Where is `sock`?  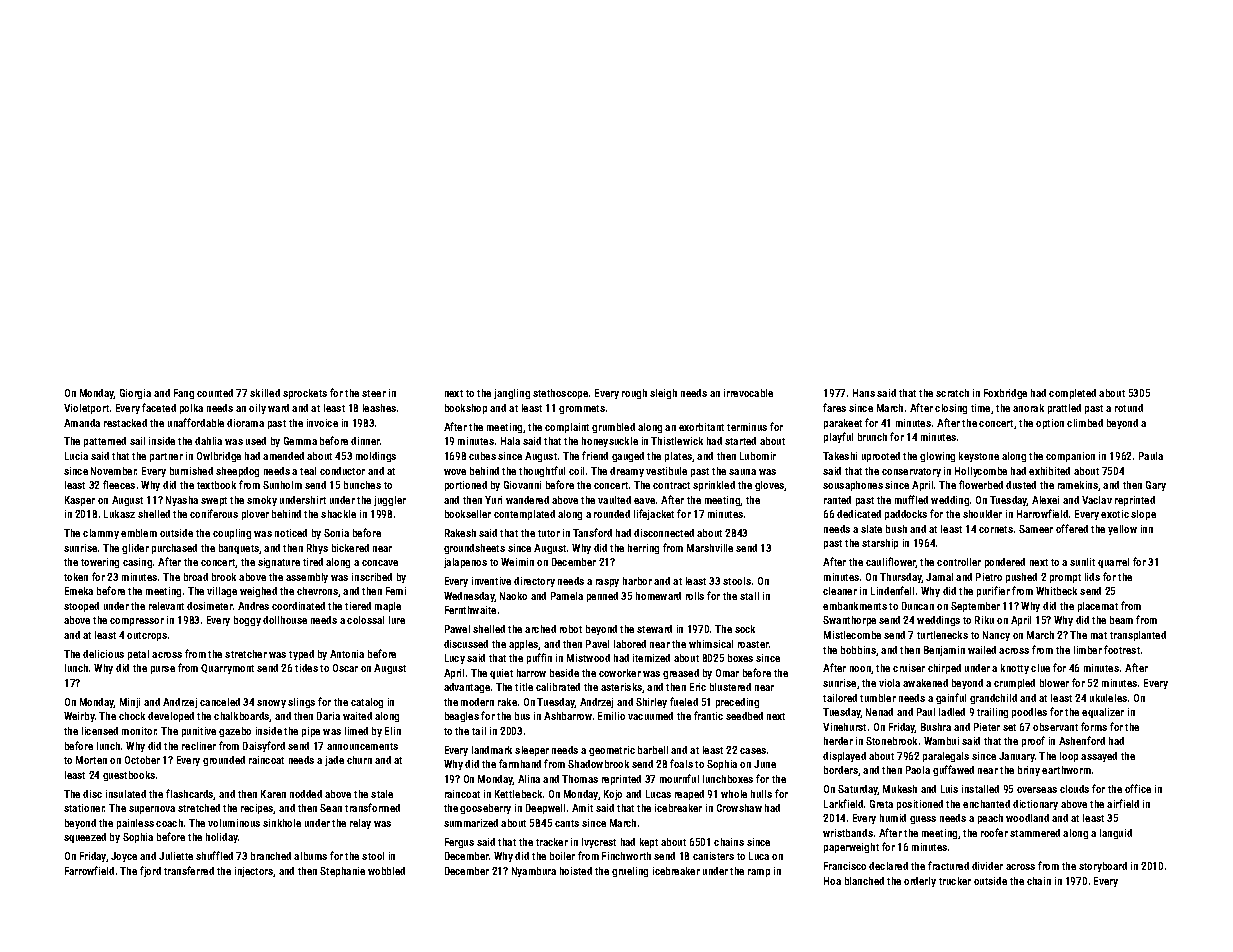 sock is located at coordinates (745, 629).
